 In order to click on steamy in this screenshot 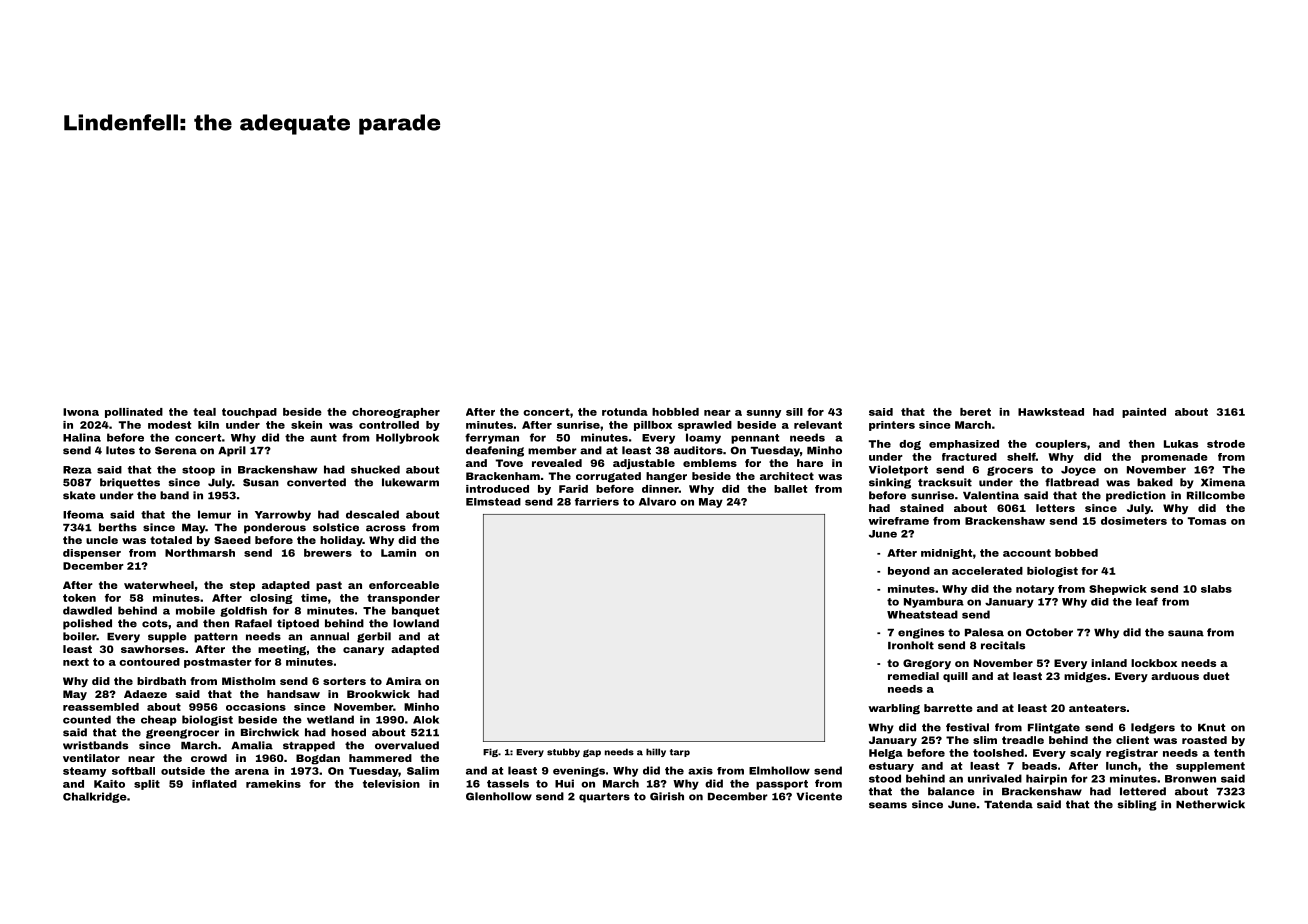, I will do `click(84, 772)`.
